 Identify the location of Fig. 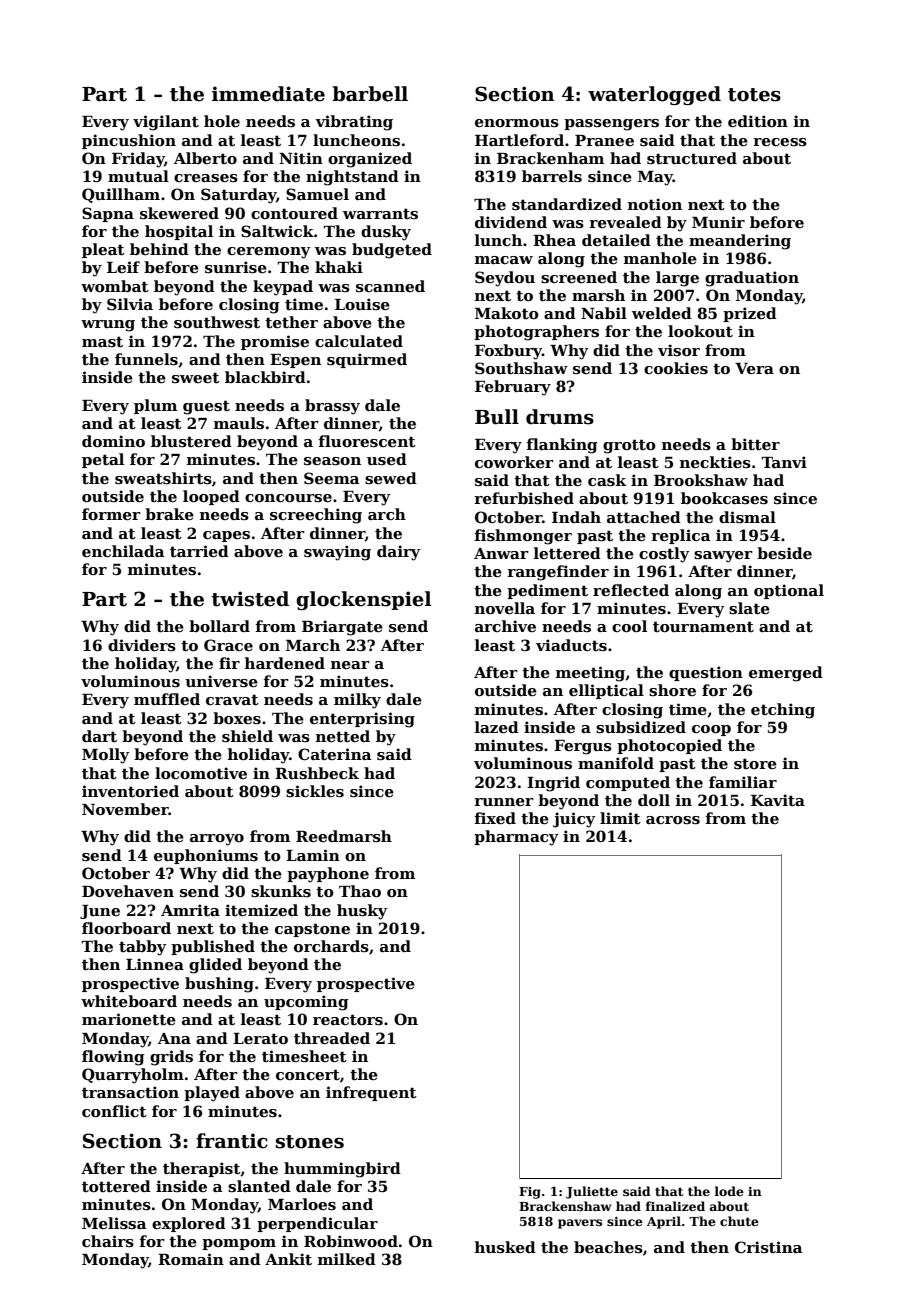
(530, 1193).
